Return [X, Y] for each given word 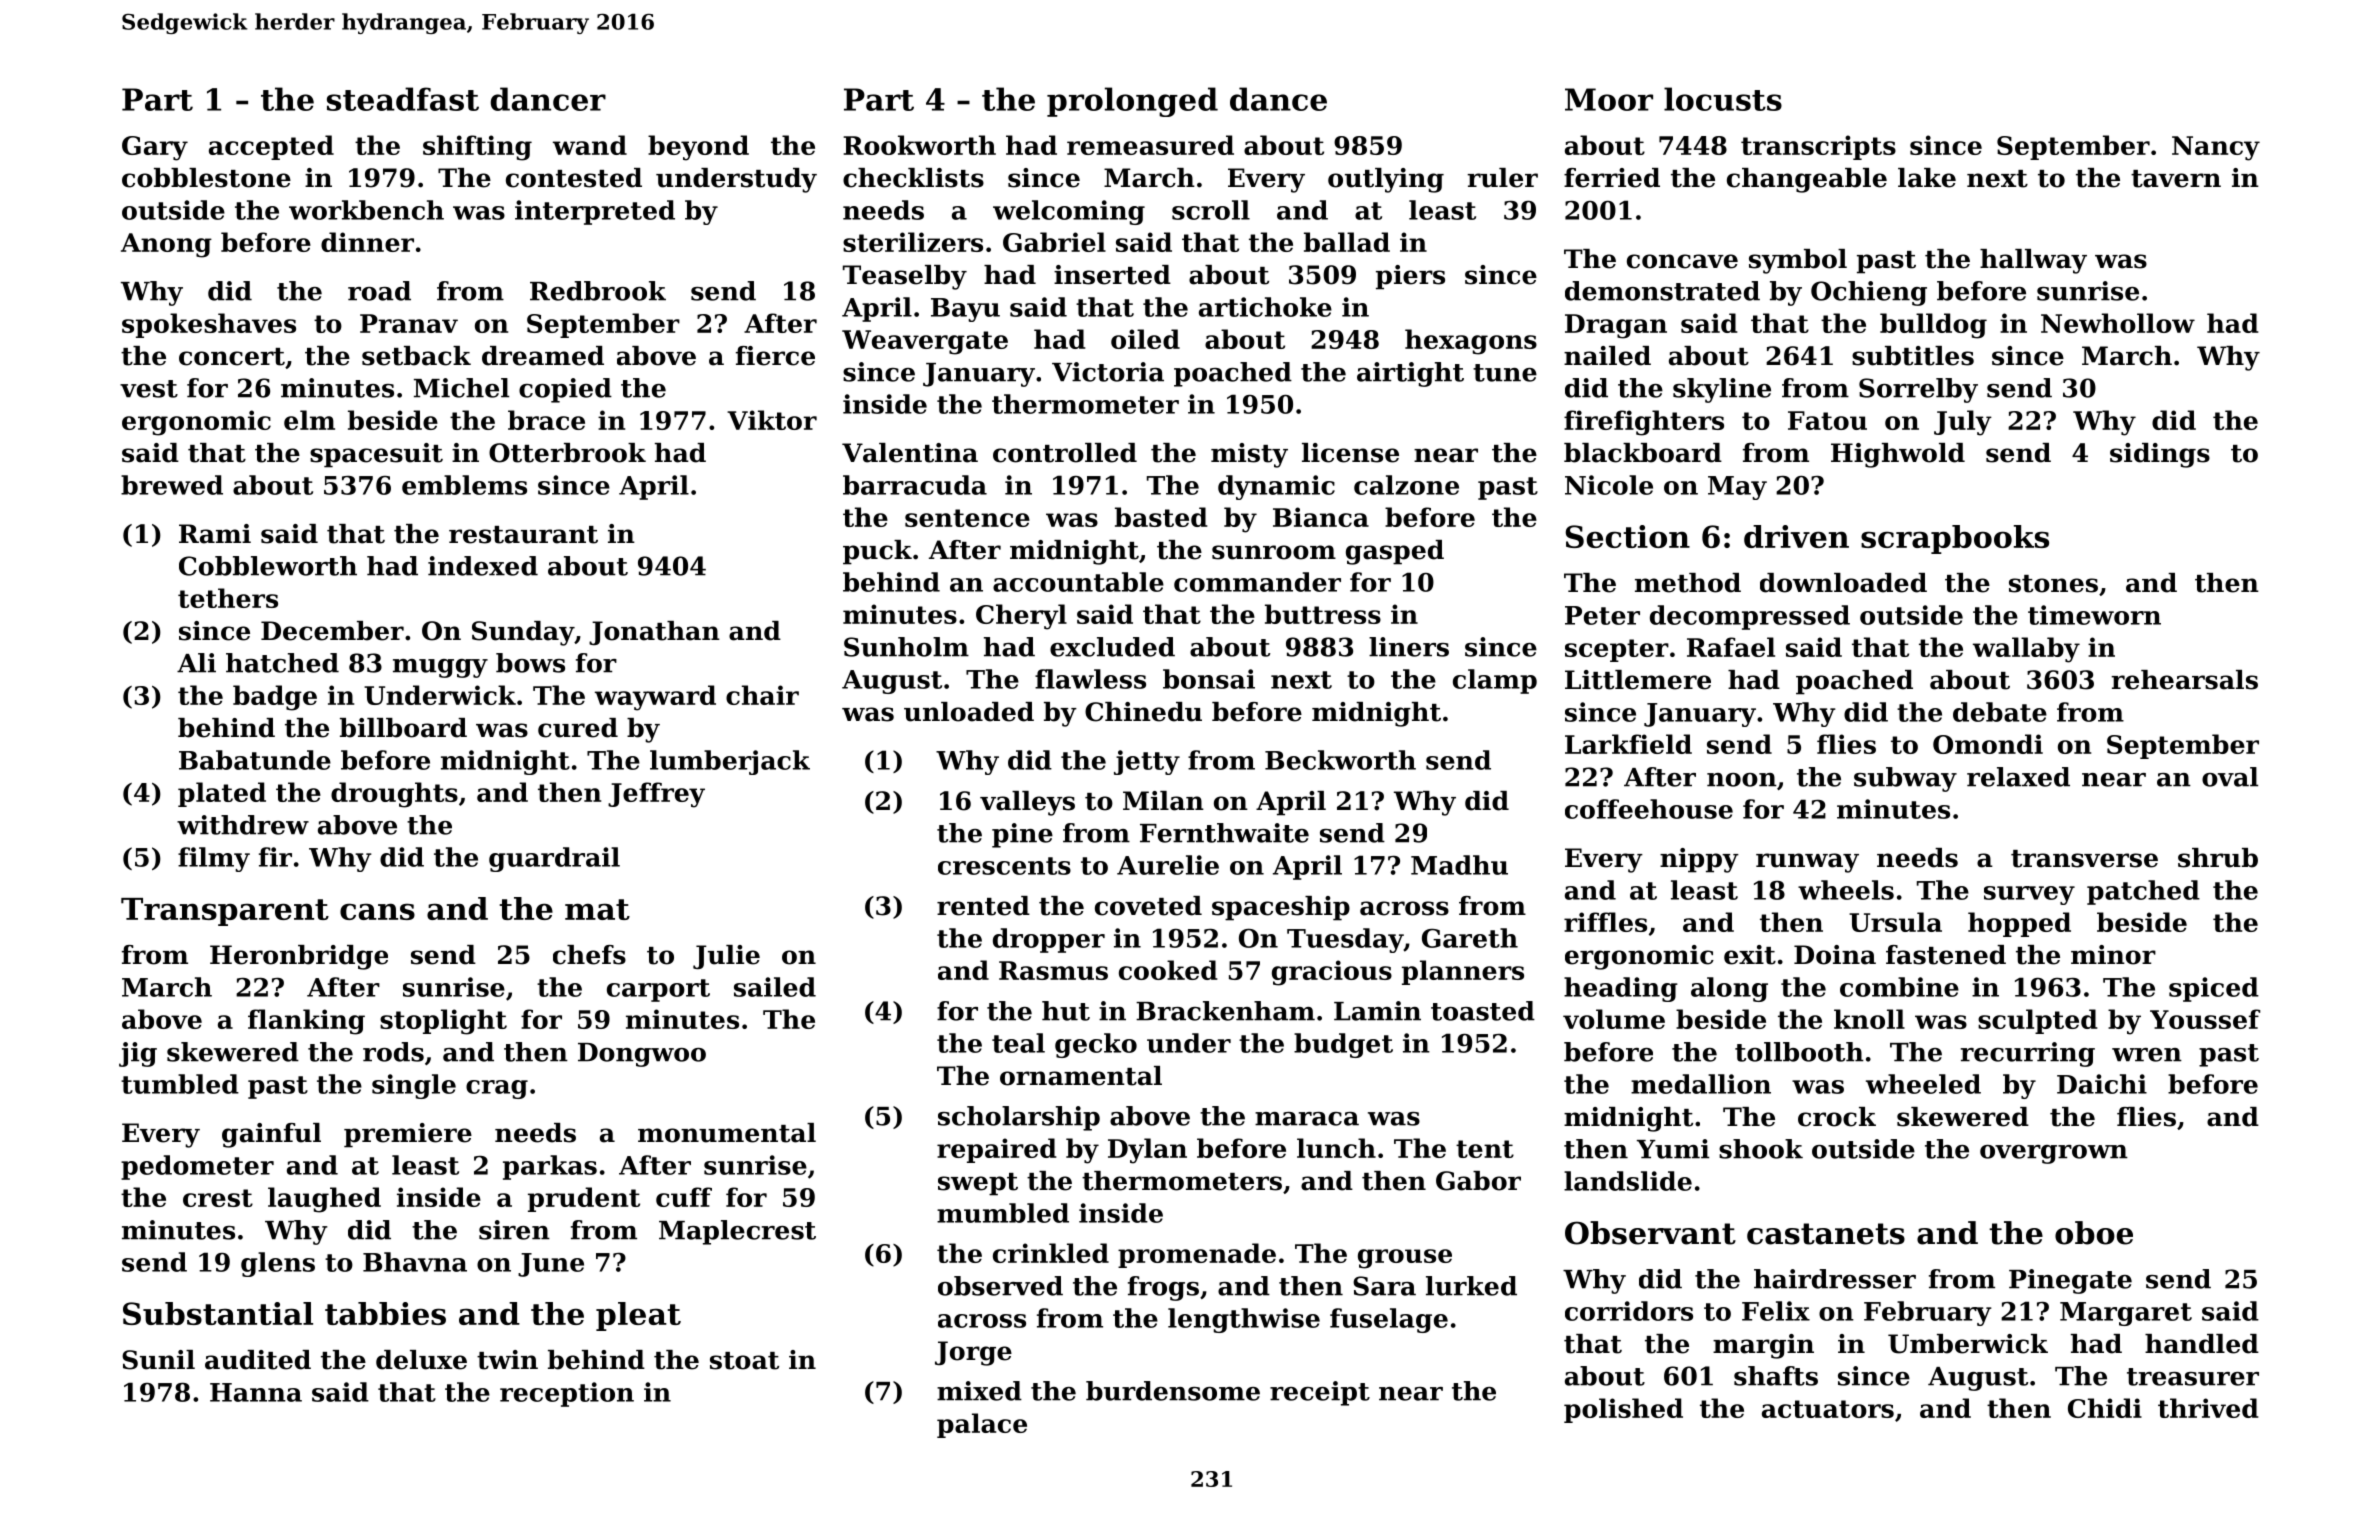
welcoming [1069, 212]
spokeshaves [209, 325]
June [551, 1265]
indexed [483, 566]
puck [877, 552]
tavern [2176, 179]
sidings [2160, 455]
